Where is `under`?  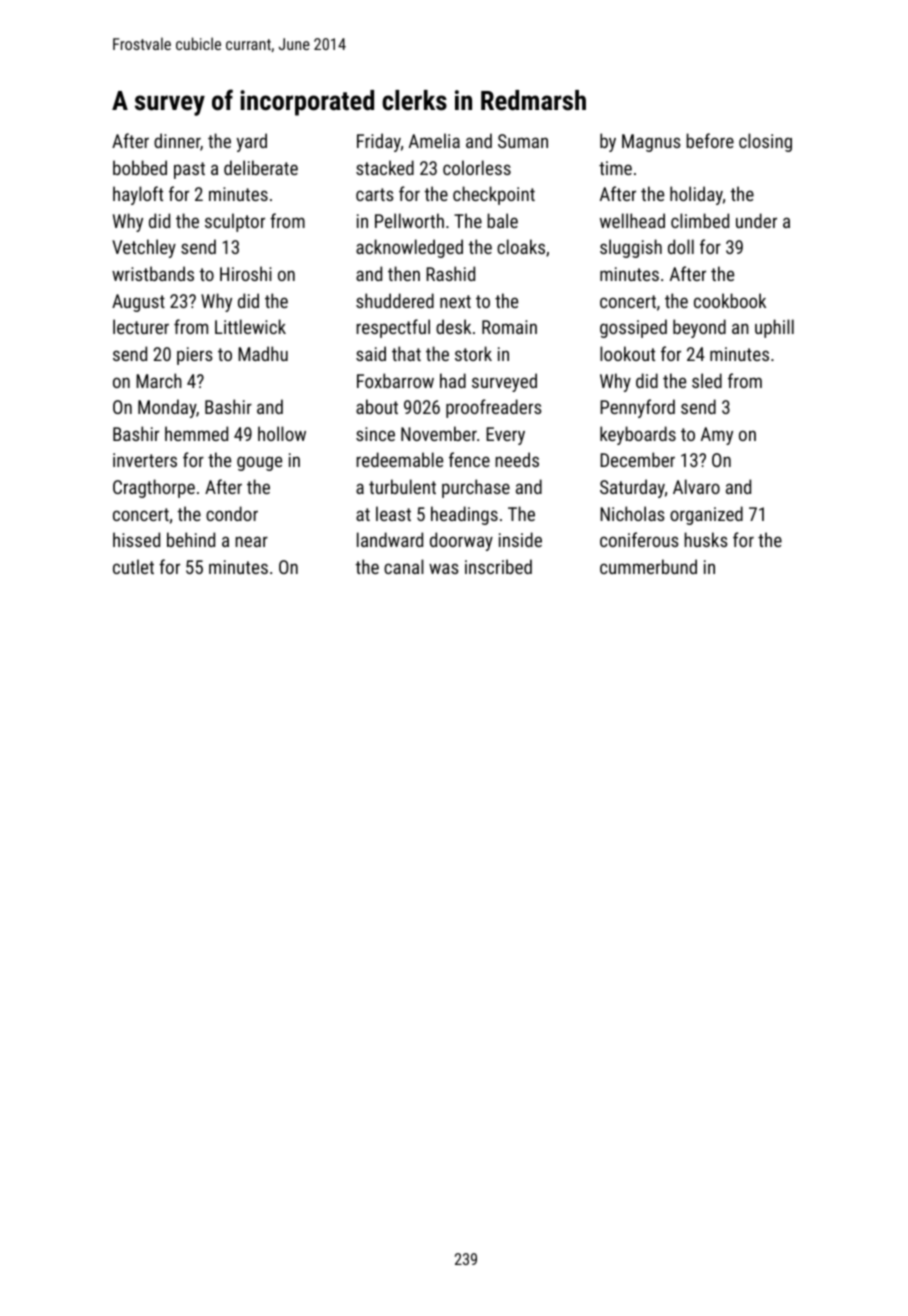 under is located at coordinates (756, 220).
